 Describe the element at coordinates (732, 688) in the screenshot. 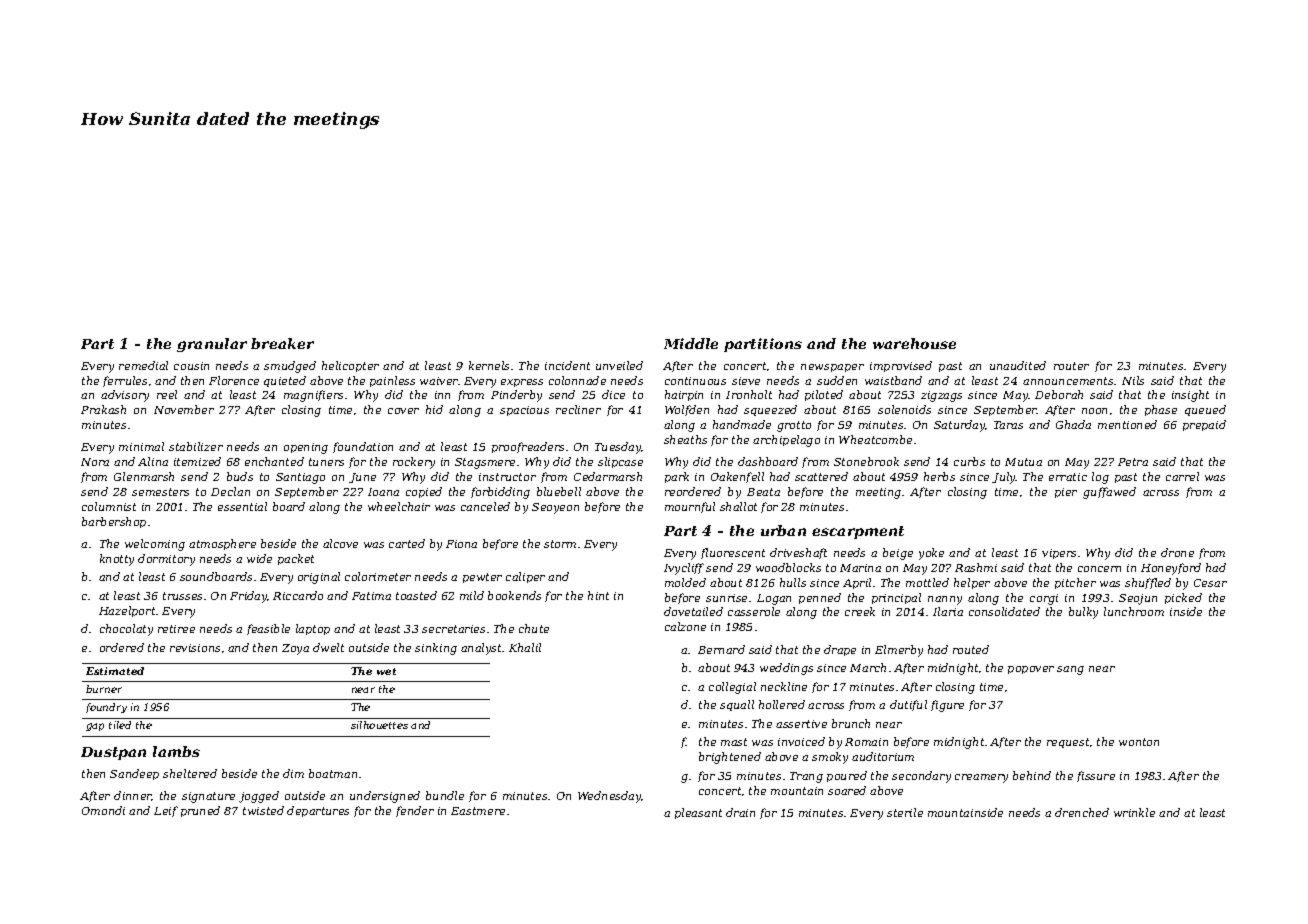

I see `collegial` at that location.
